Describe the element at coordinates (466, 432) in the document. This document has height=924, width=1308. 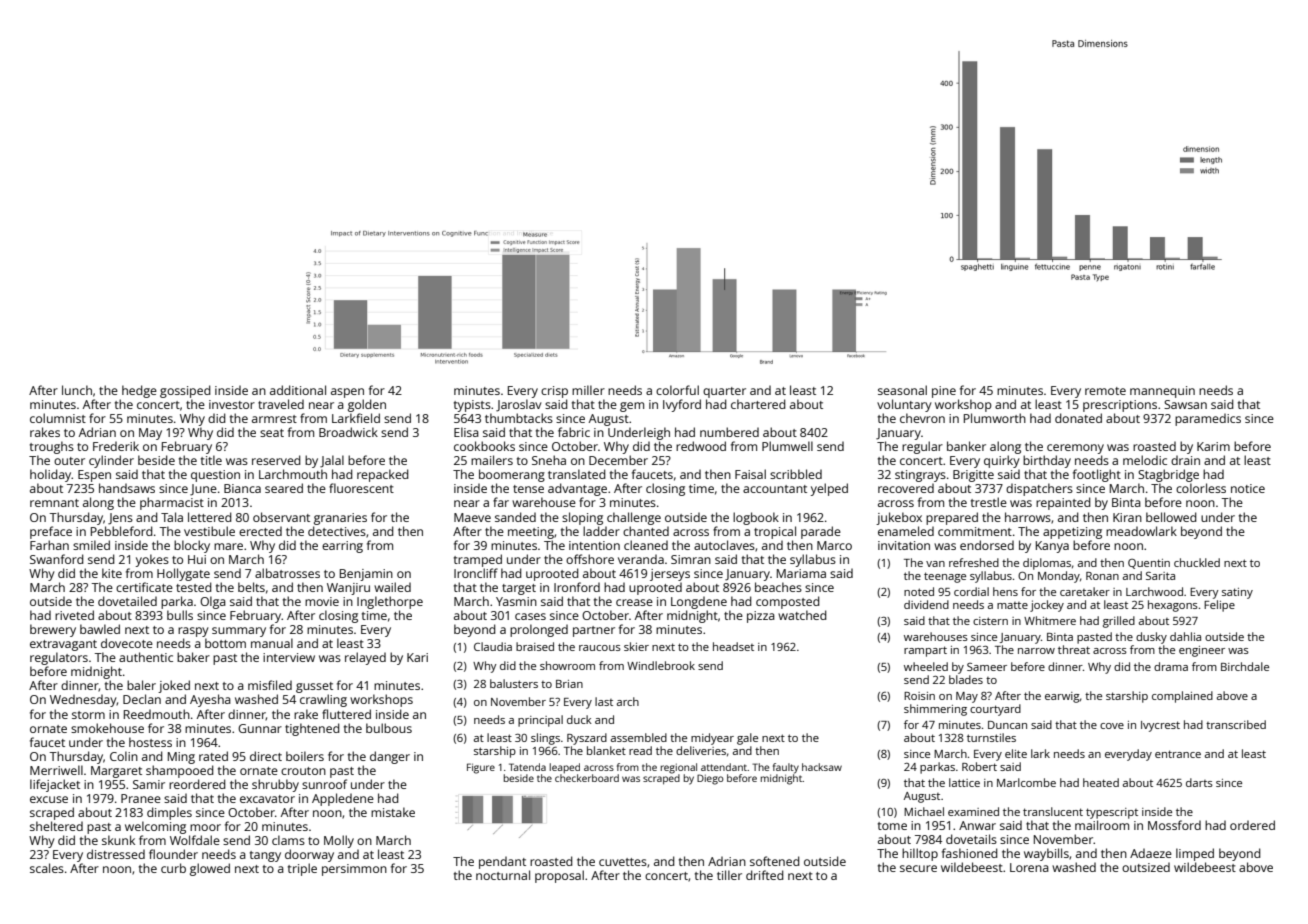
I see `Elisa` at that location.
